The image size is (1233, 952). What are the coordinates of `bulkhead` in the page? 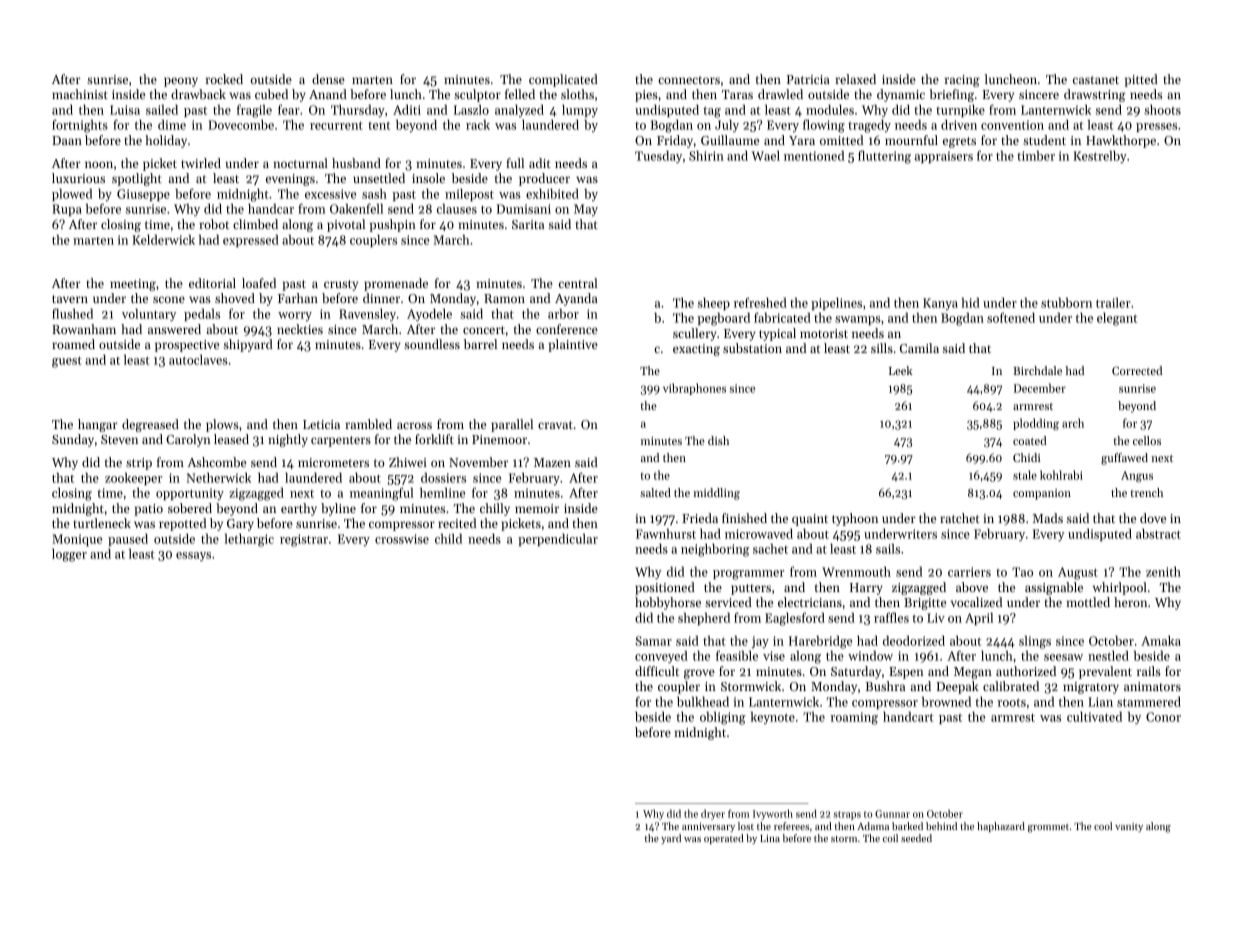 It's located at (703, 701).
